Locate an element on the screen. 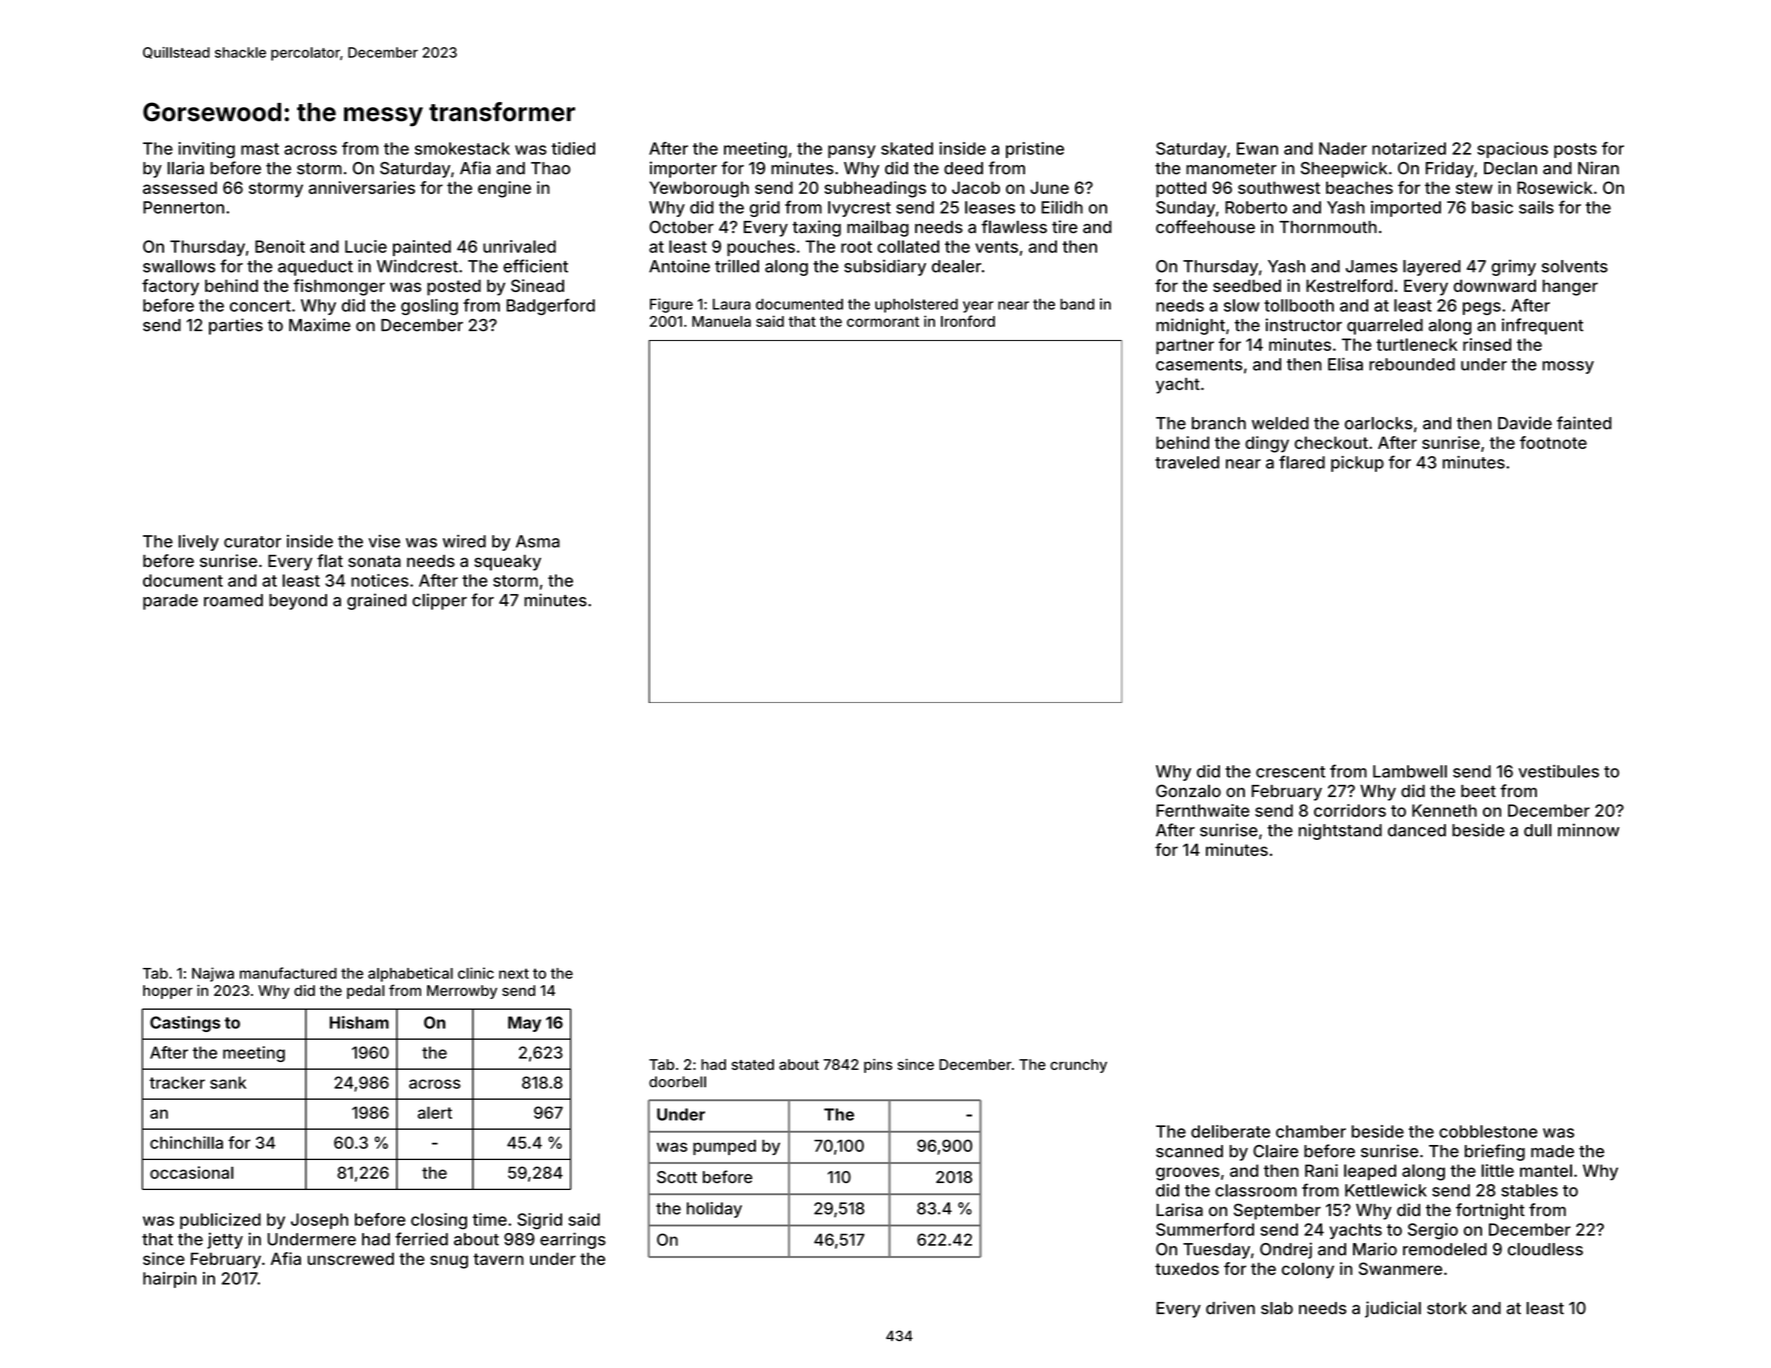  pickup is located at coordinates (1357, 464).
